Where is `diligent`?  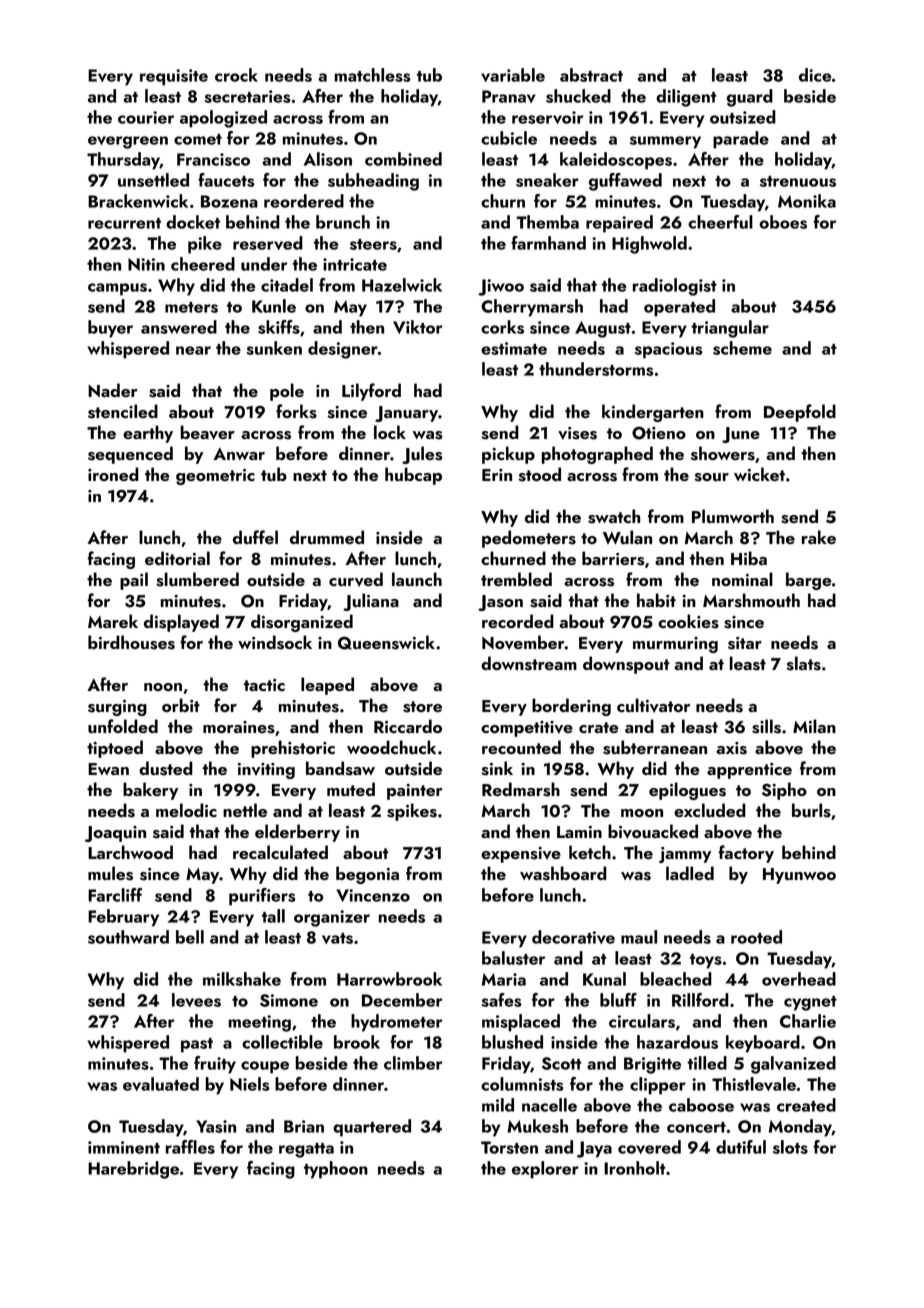
diligent is located at coordinates (686, 98).
